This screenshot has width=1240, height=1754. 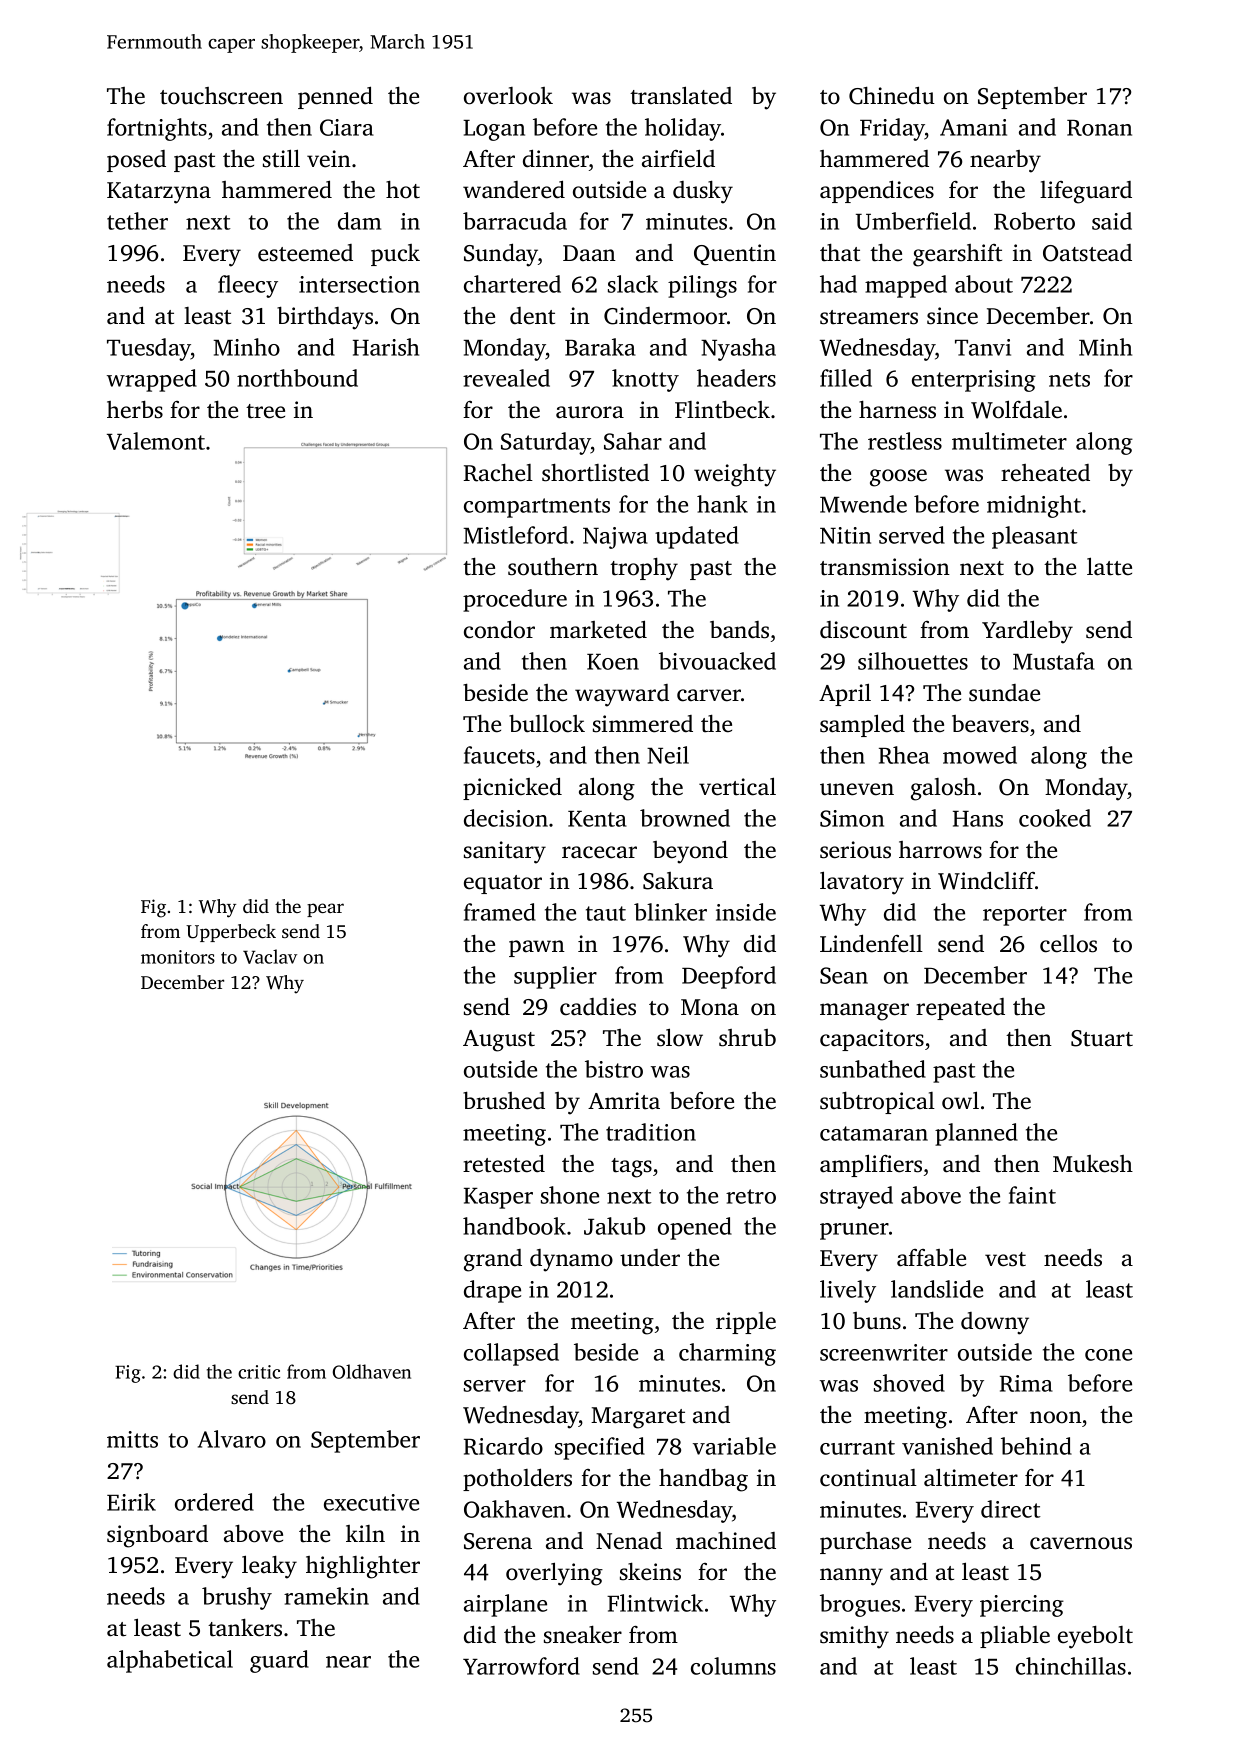 What do you see at coordinates (606, 913) in the screenshot?
I see `taut` at bounding box center [606, 913].
